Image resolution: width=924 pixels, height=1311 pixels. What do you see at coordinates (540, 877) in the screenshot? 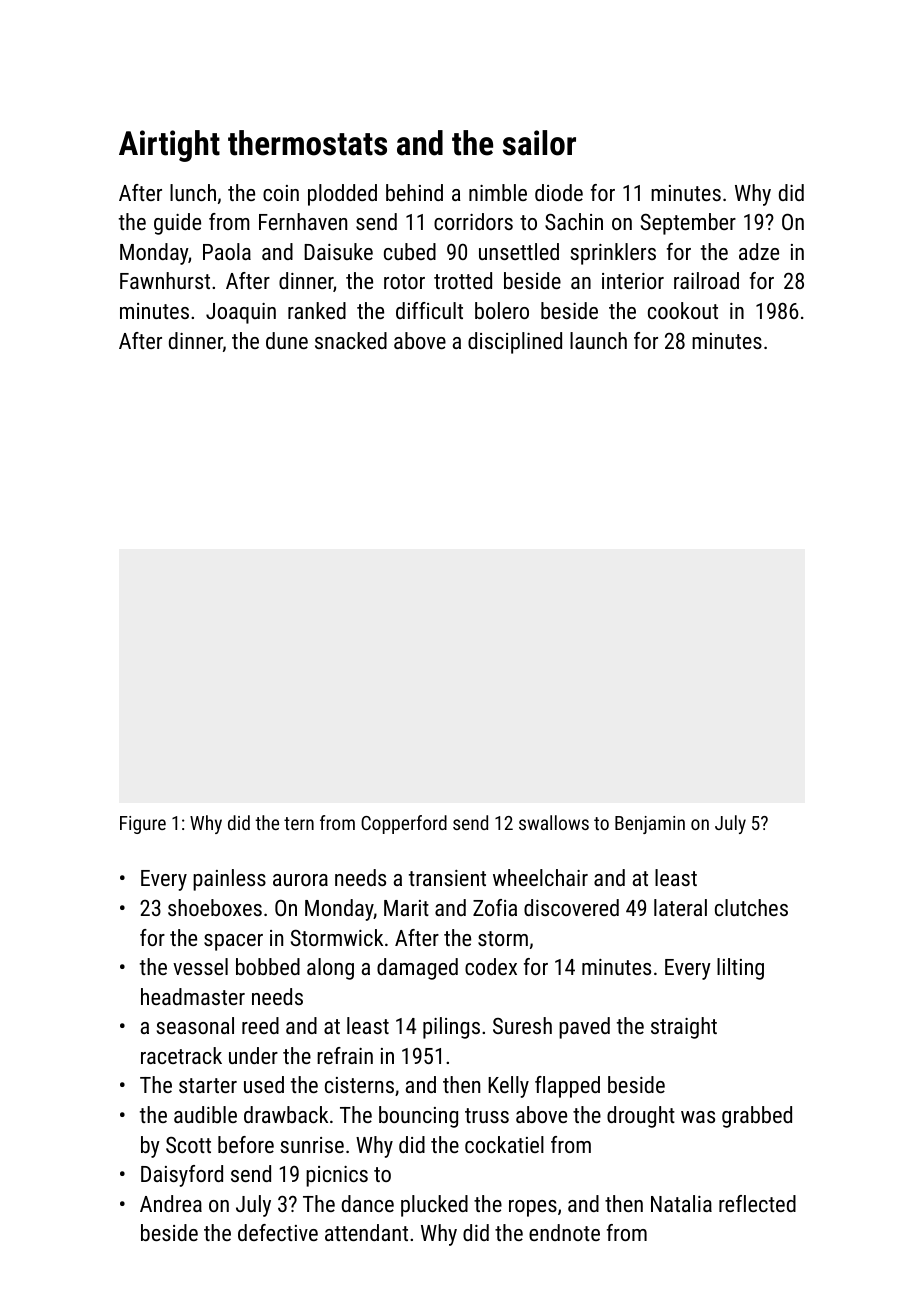
I see `wheelchair` at bounding box center [540, 877].
